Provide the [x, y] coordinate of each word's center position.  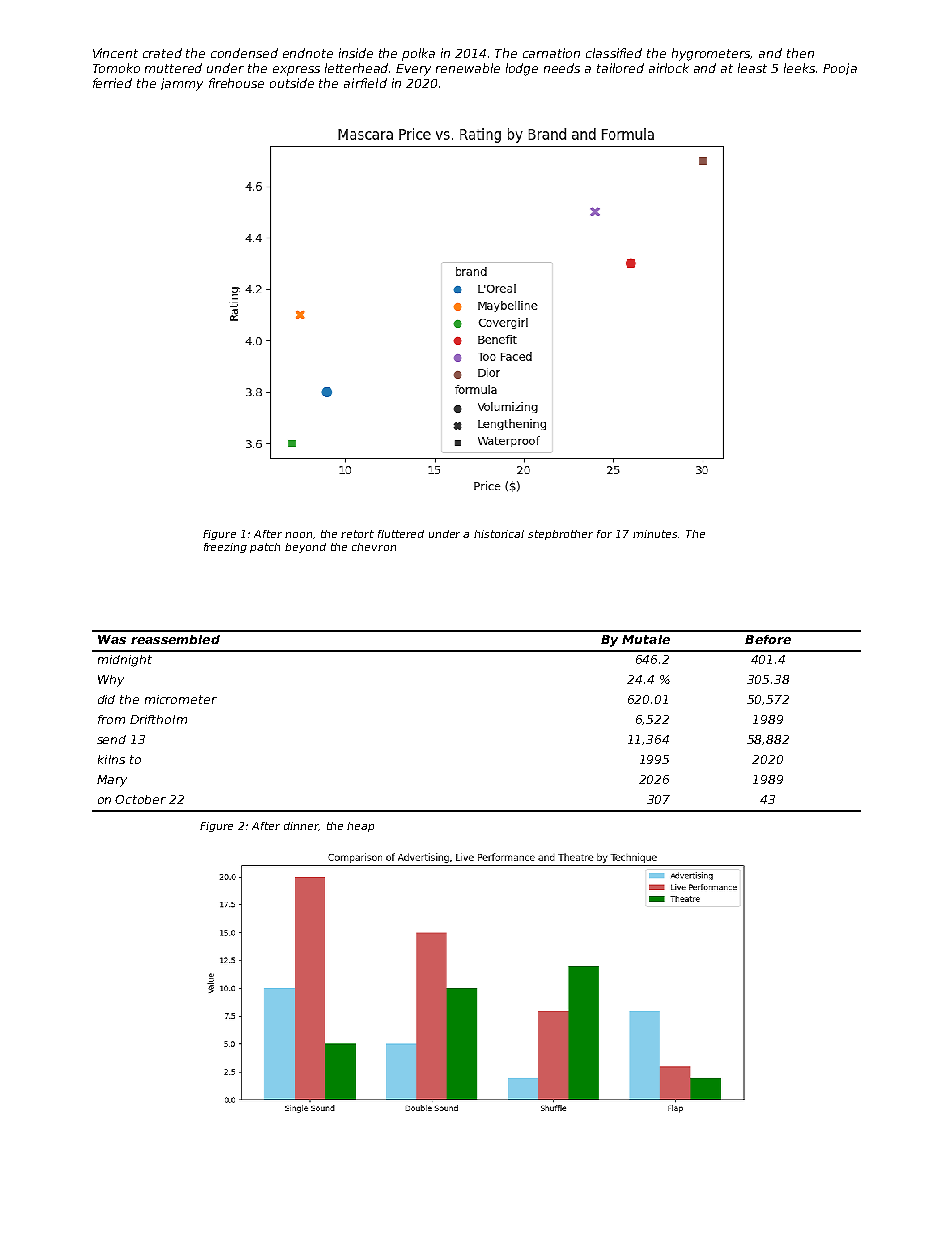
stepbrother [560, 535]
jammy [182, 84]
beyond [305, 548]
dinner [301, 826]
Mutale [646, 639]
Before [768, 639]
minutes [656, 534]
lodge [522, 69]
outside [292, 83]
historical [499, 534]
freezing [225, 548]
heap [360, 827]
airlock [669, 68]
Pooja [840, 69]
